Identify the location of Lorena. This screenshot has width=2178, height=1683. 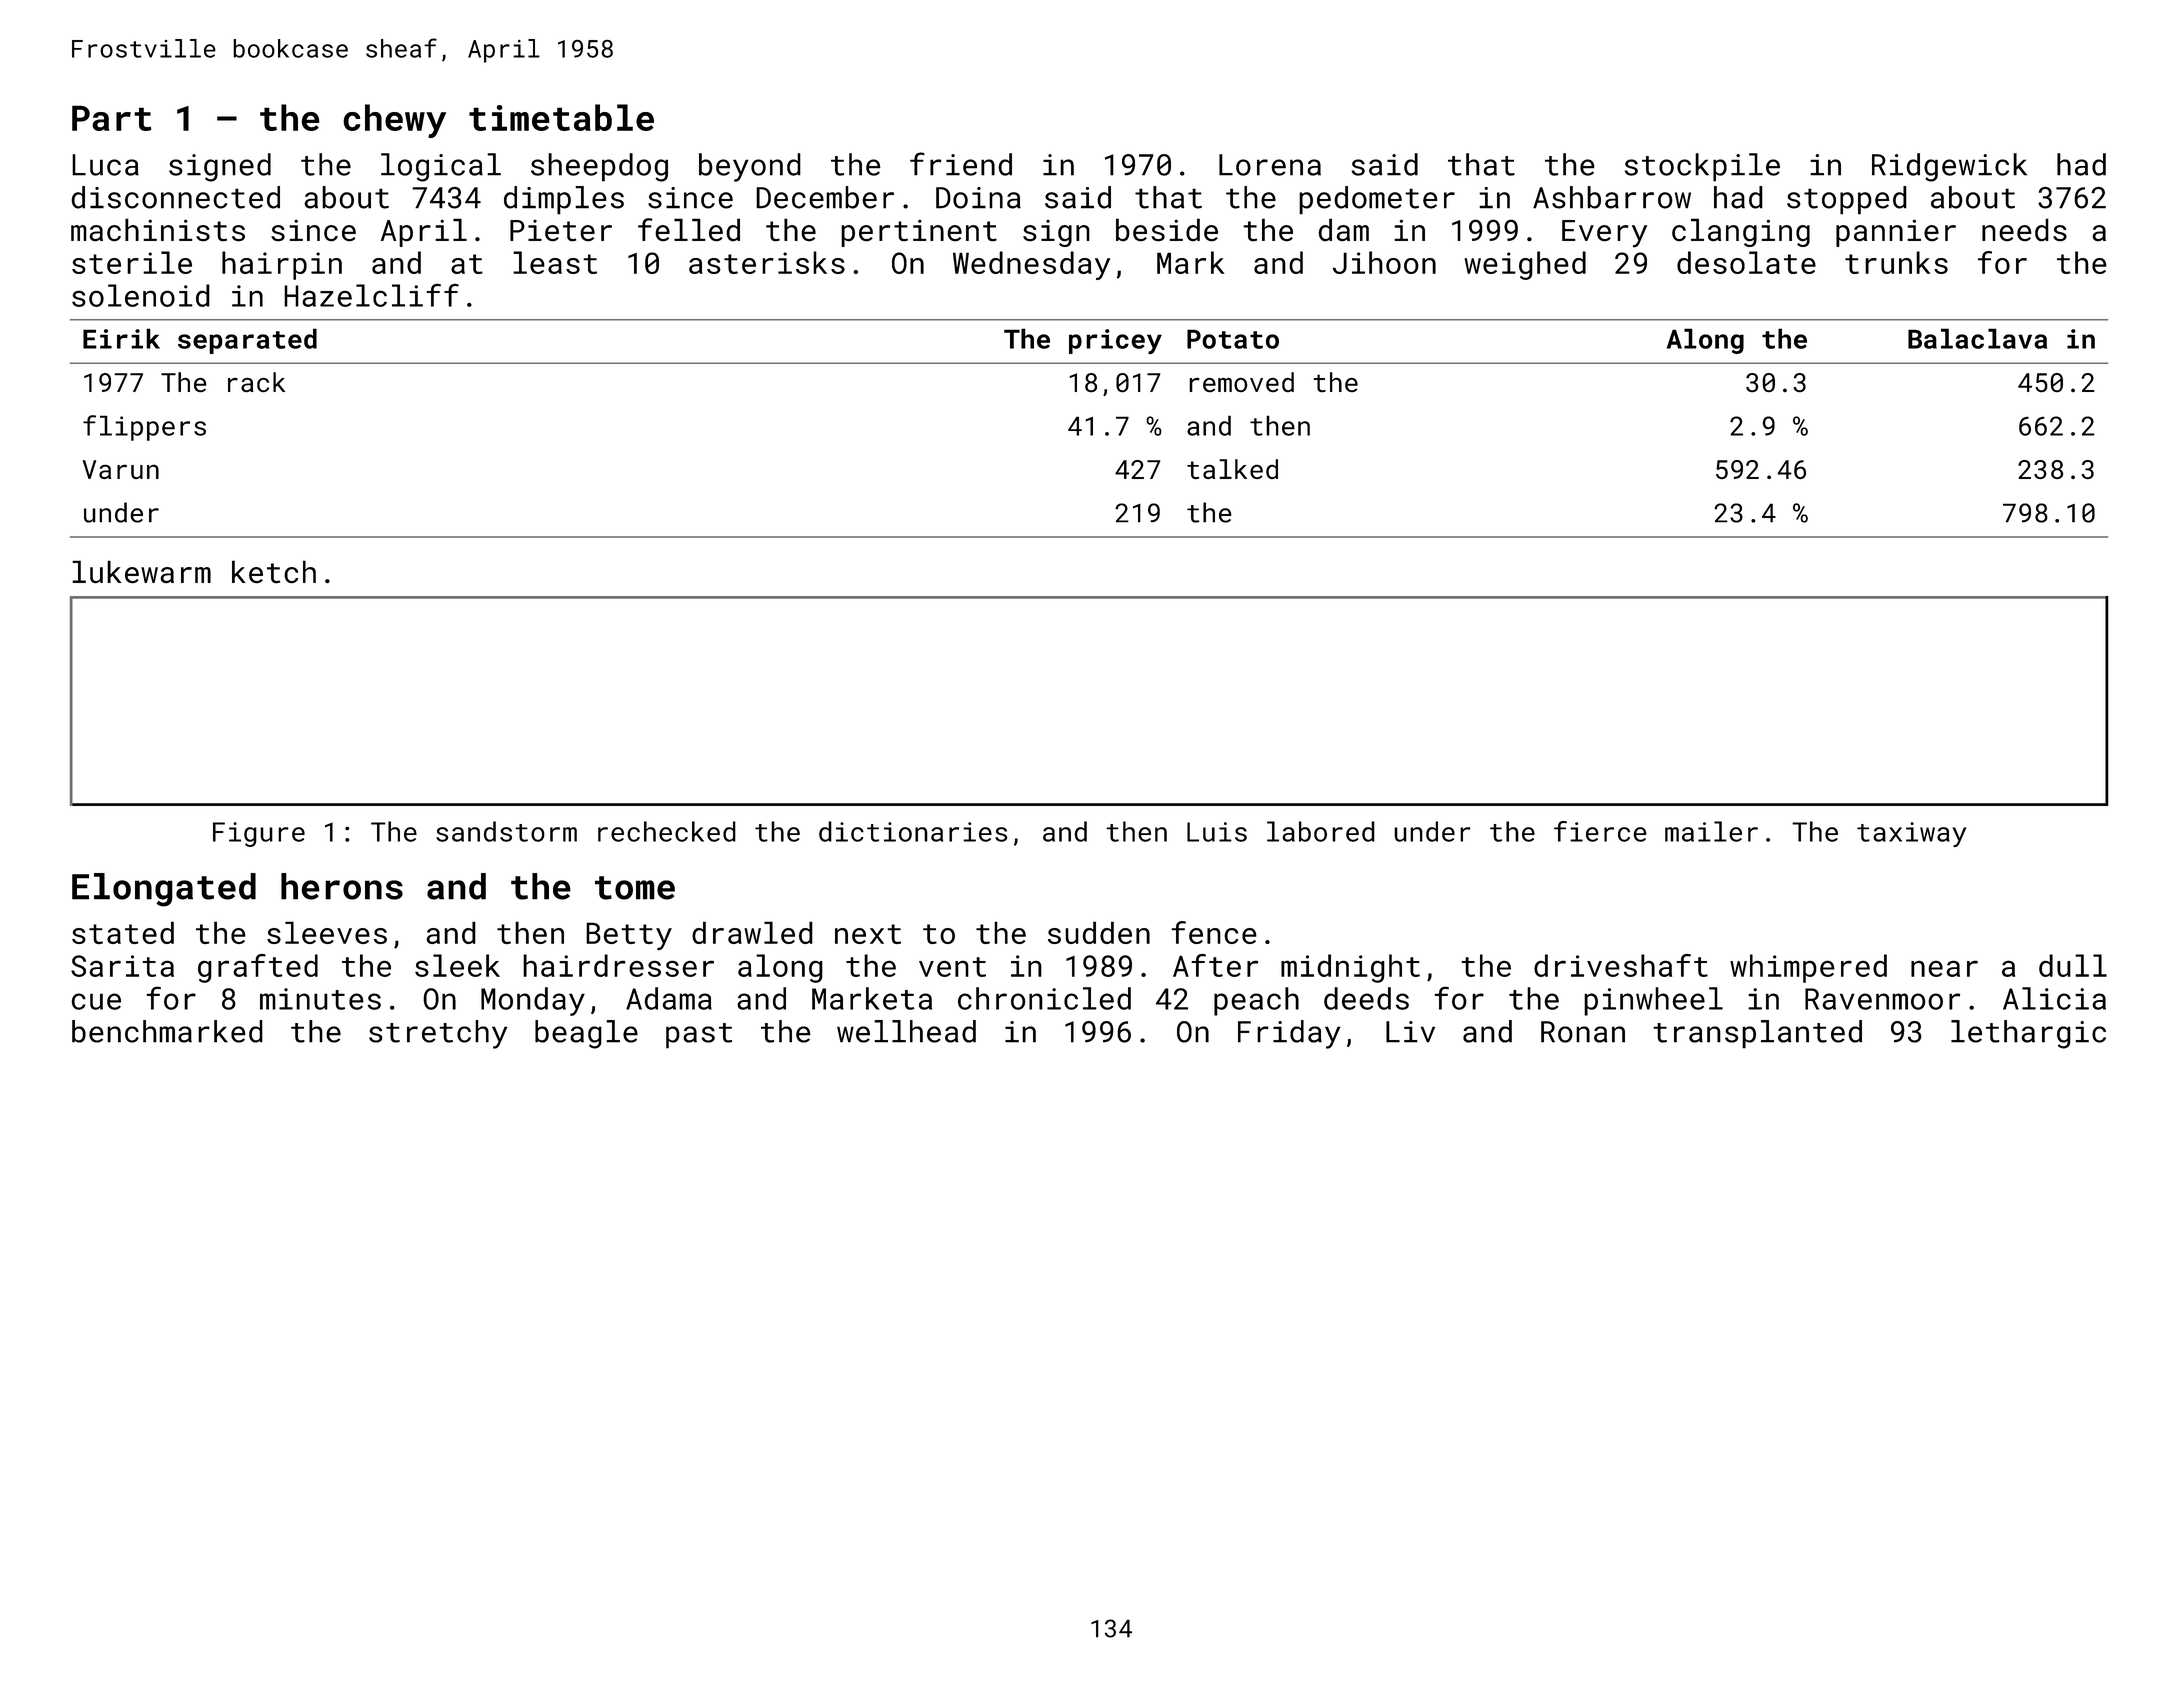
(1270, 165).
